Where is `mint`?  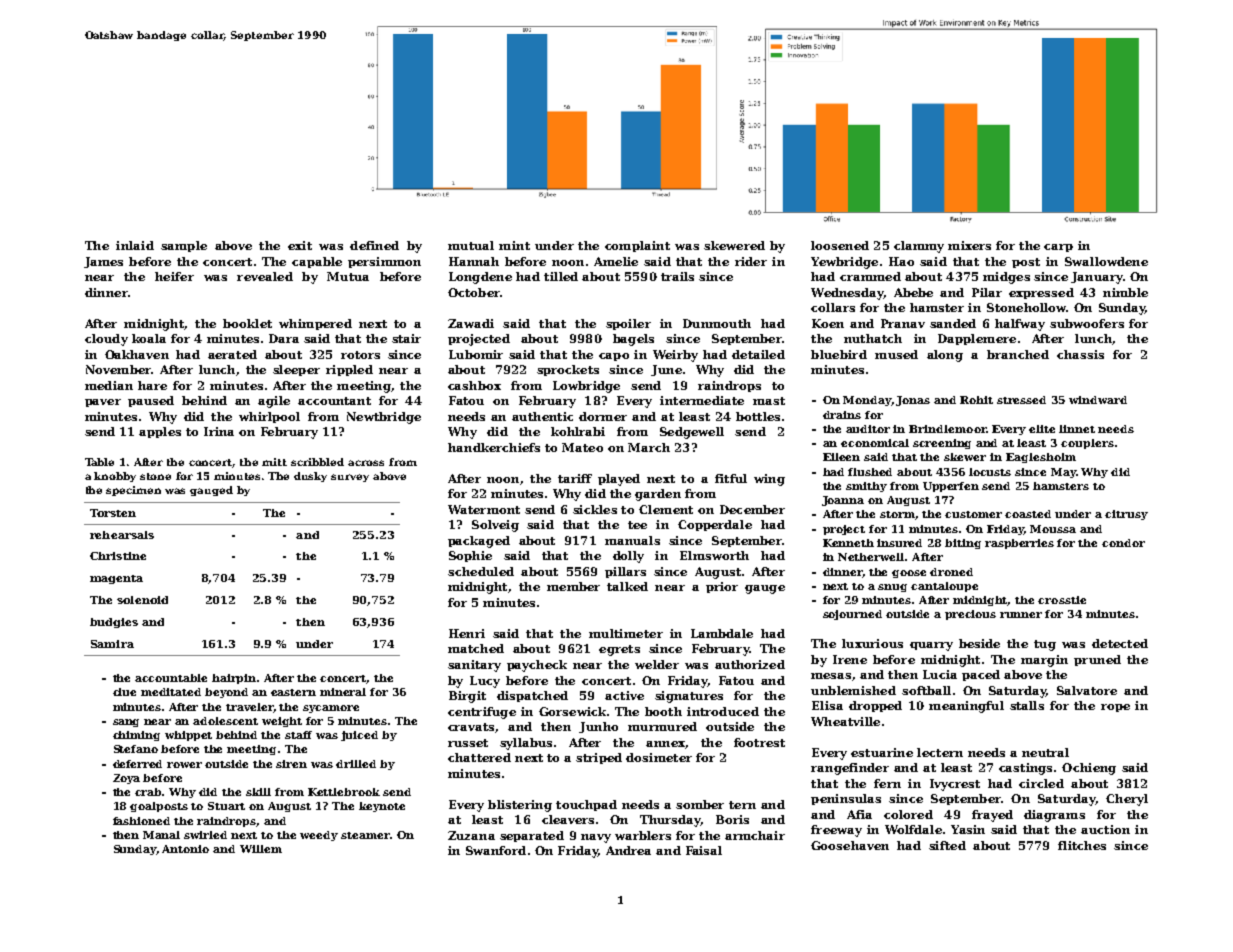 mint is located at coordinates (514, 245).
